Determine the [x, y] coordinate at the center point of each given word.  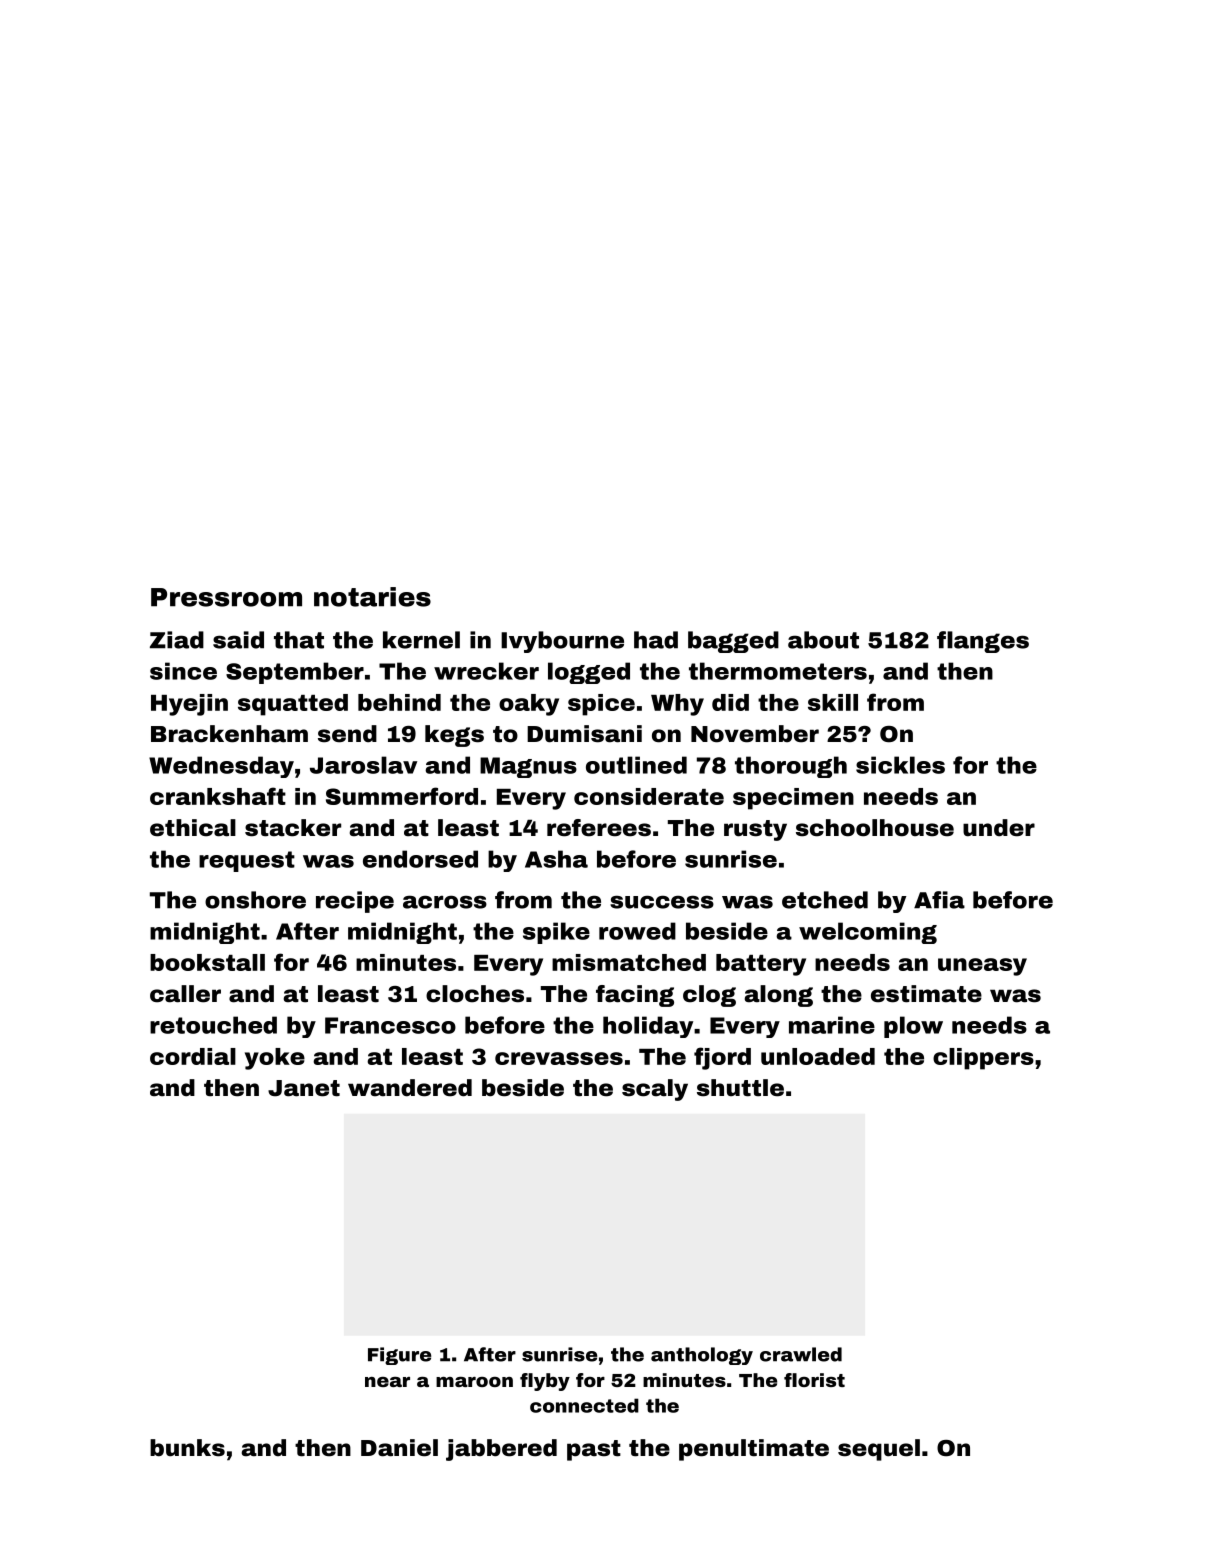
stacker [293, 828]
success [662, 902]
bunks [187, 1448]
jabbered [501, 1450]
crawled [801, 1354]
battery [761, 965]
